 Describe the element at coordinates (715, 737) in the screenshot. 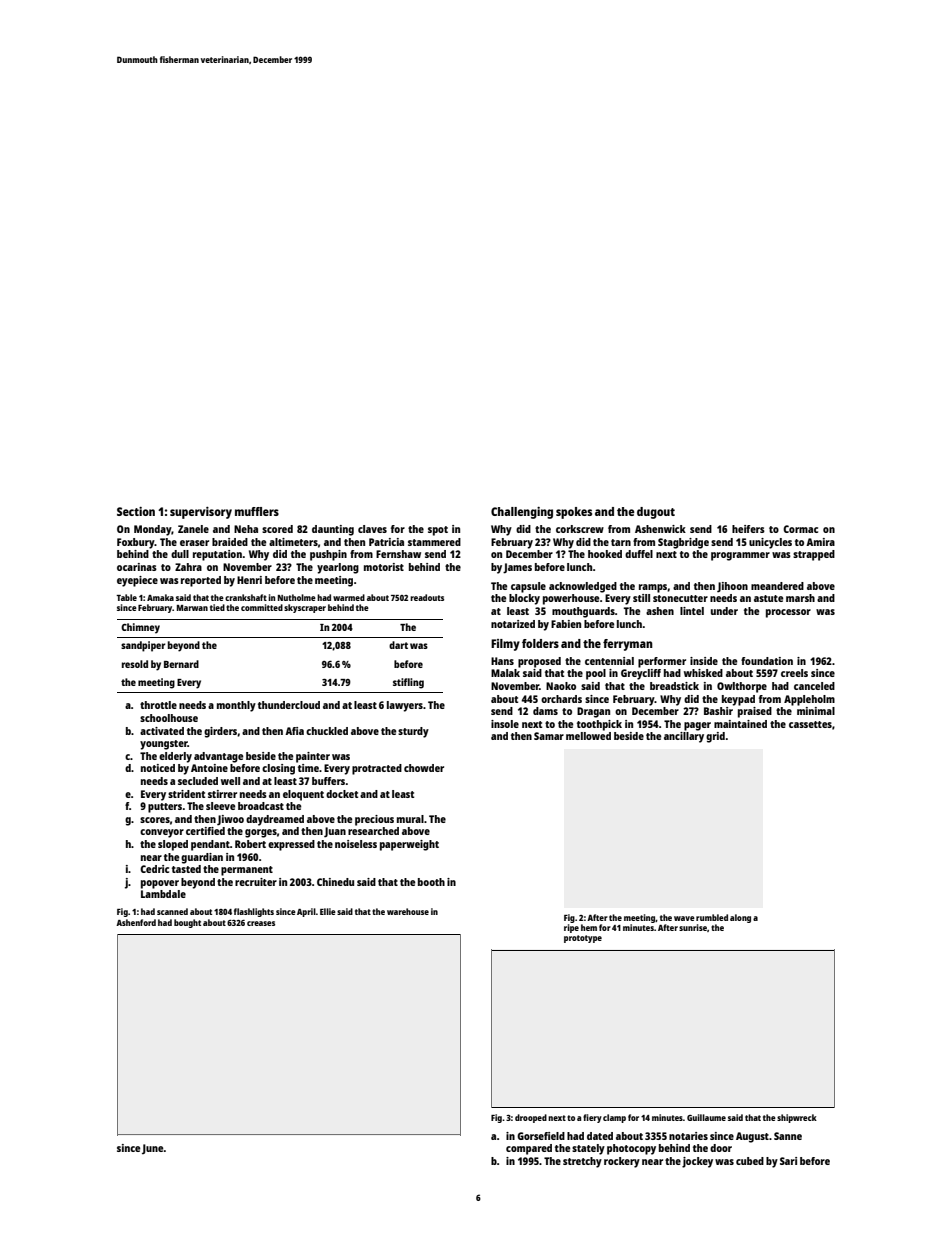

I see `grid` at that location.
